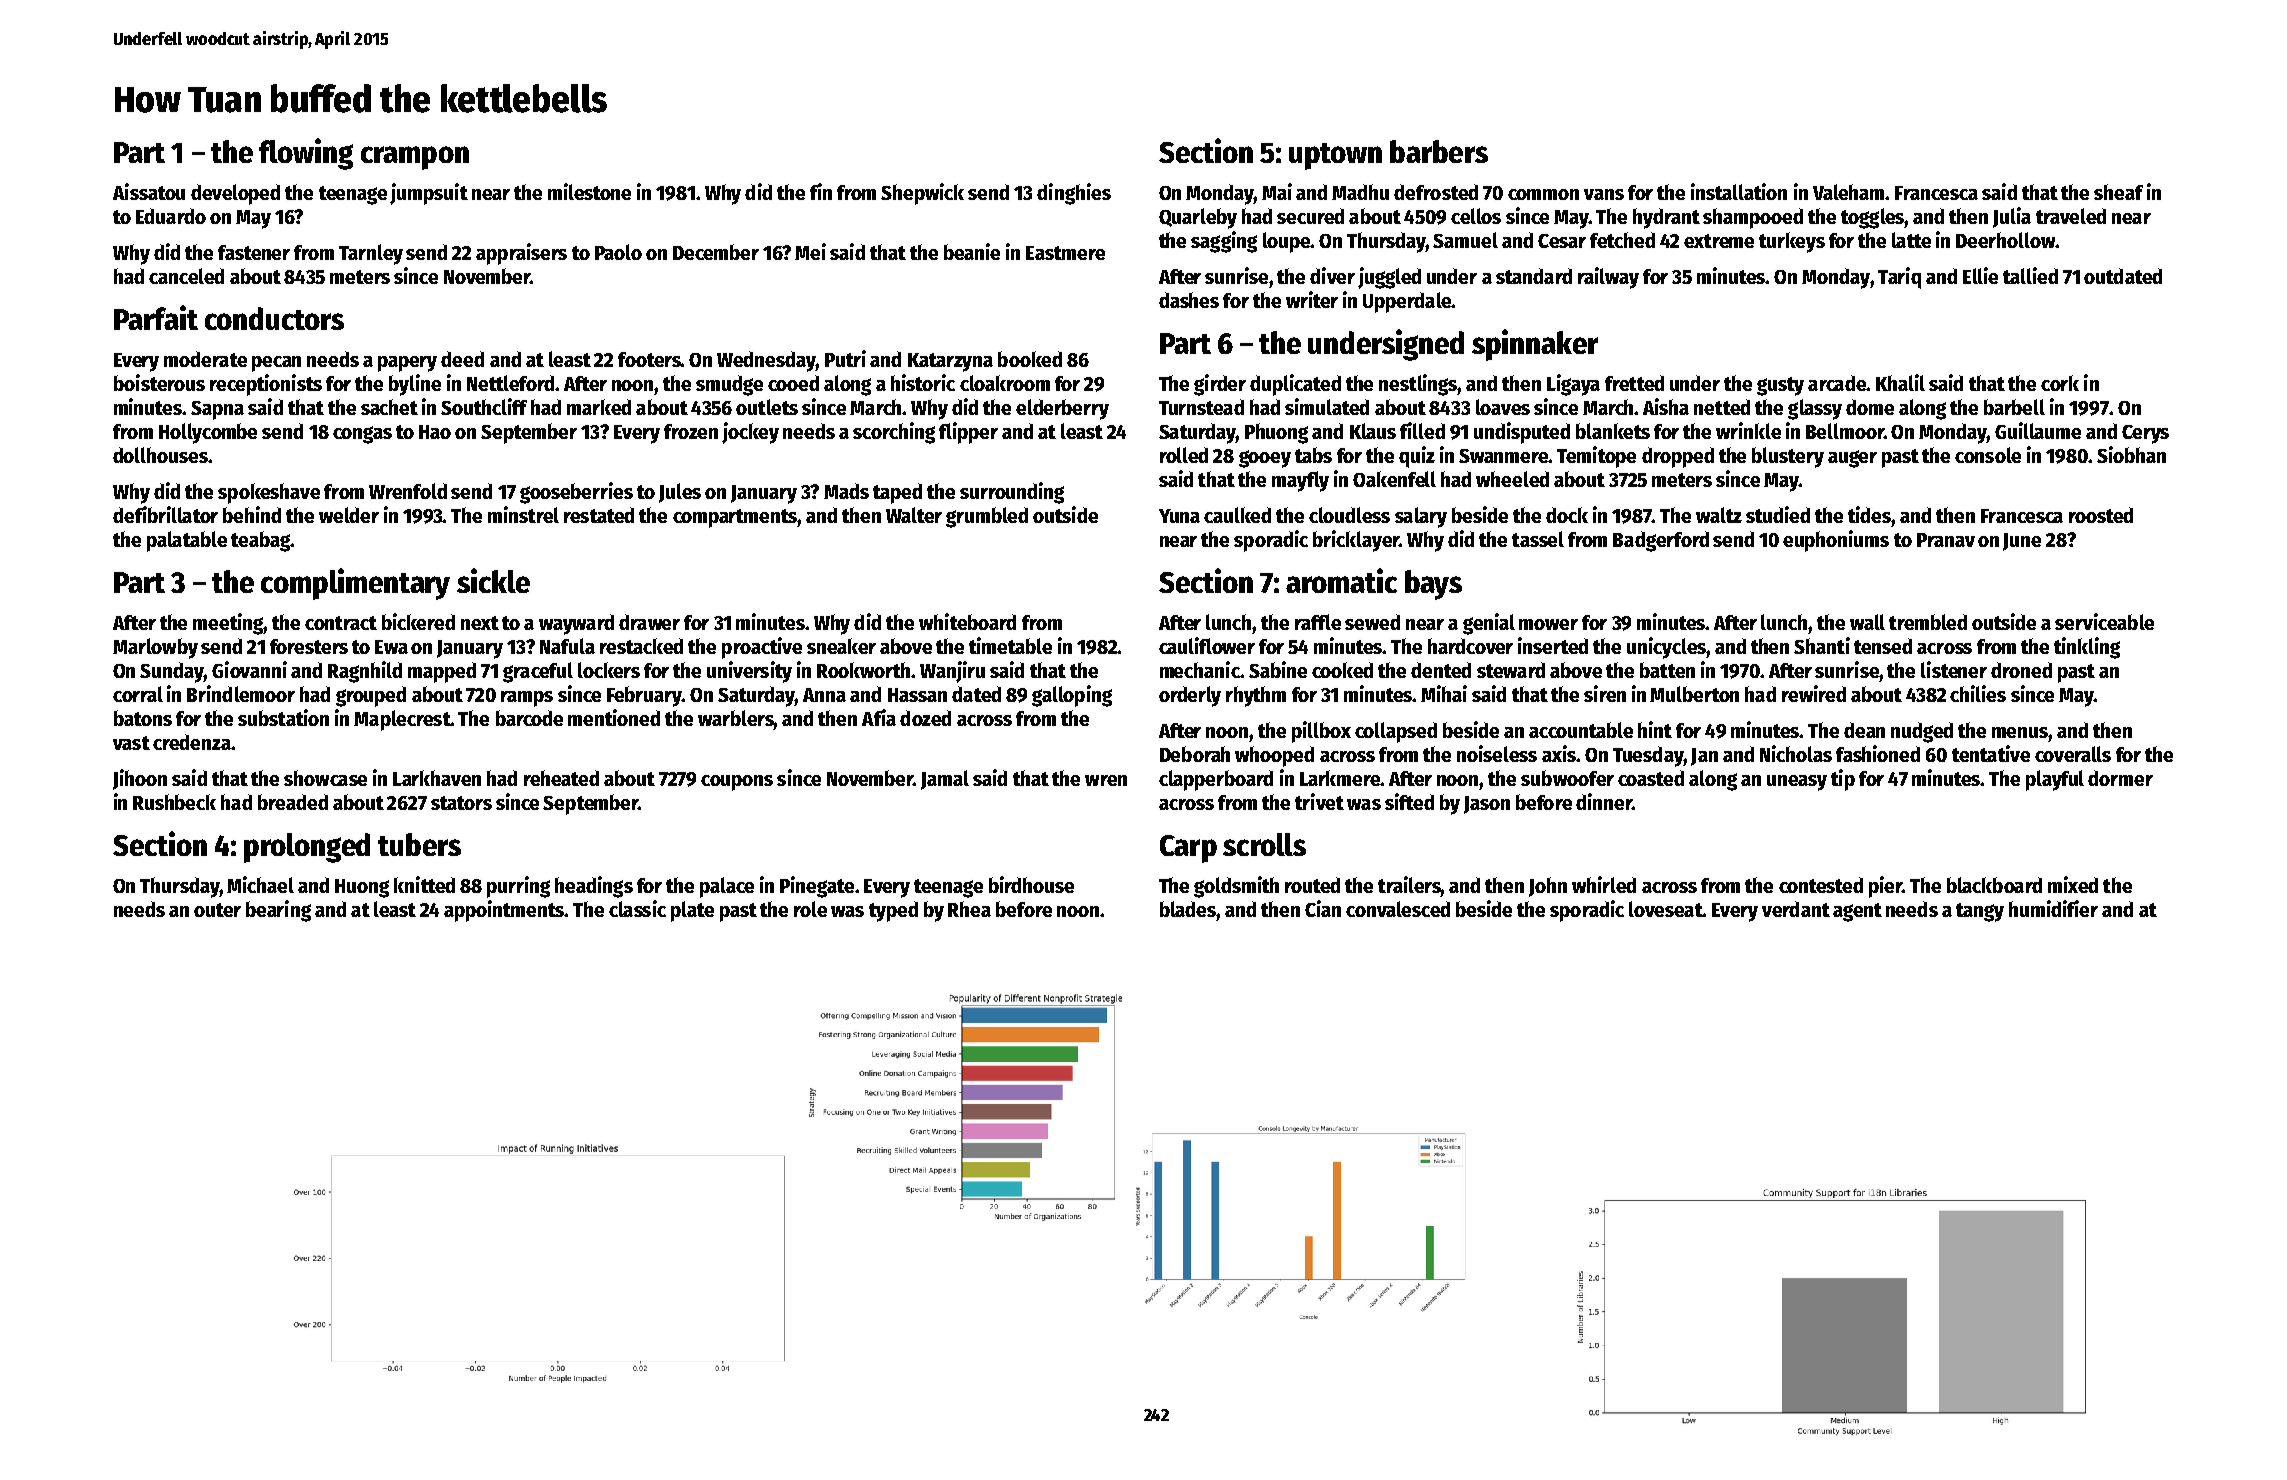 The width and height of the screenshot is (2287, 1480). What do you see at coordinates (945, 780) in the screenshot?
I see `Jamal` at bounding box center [945, 780].
